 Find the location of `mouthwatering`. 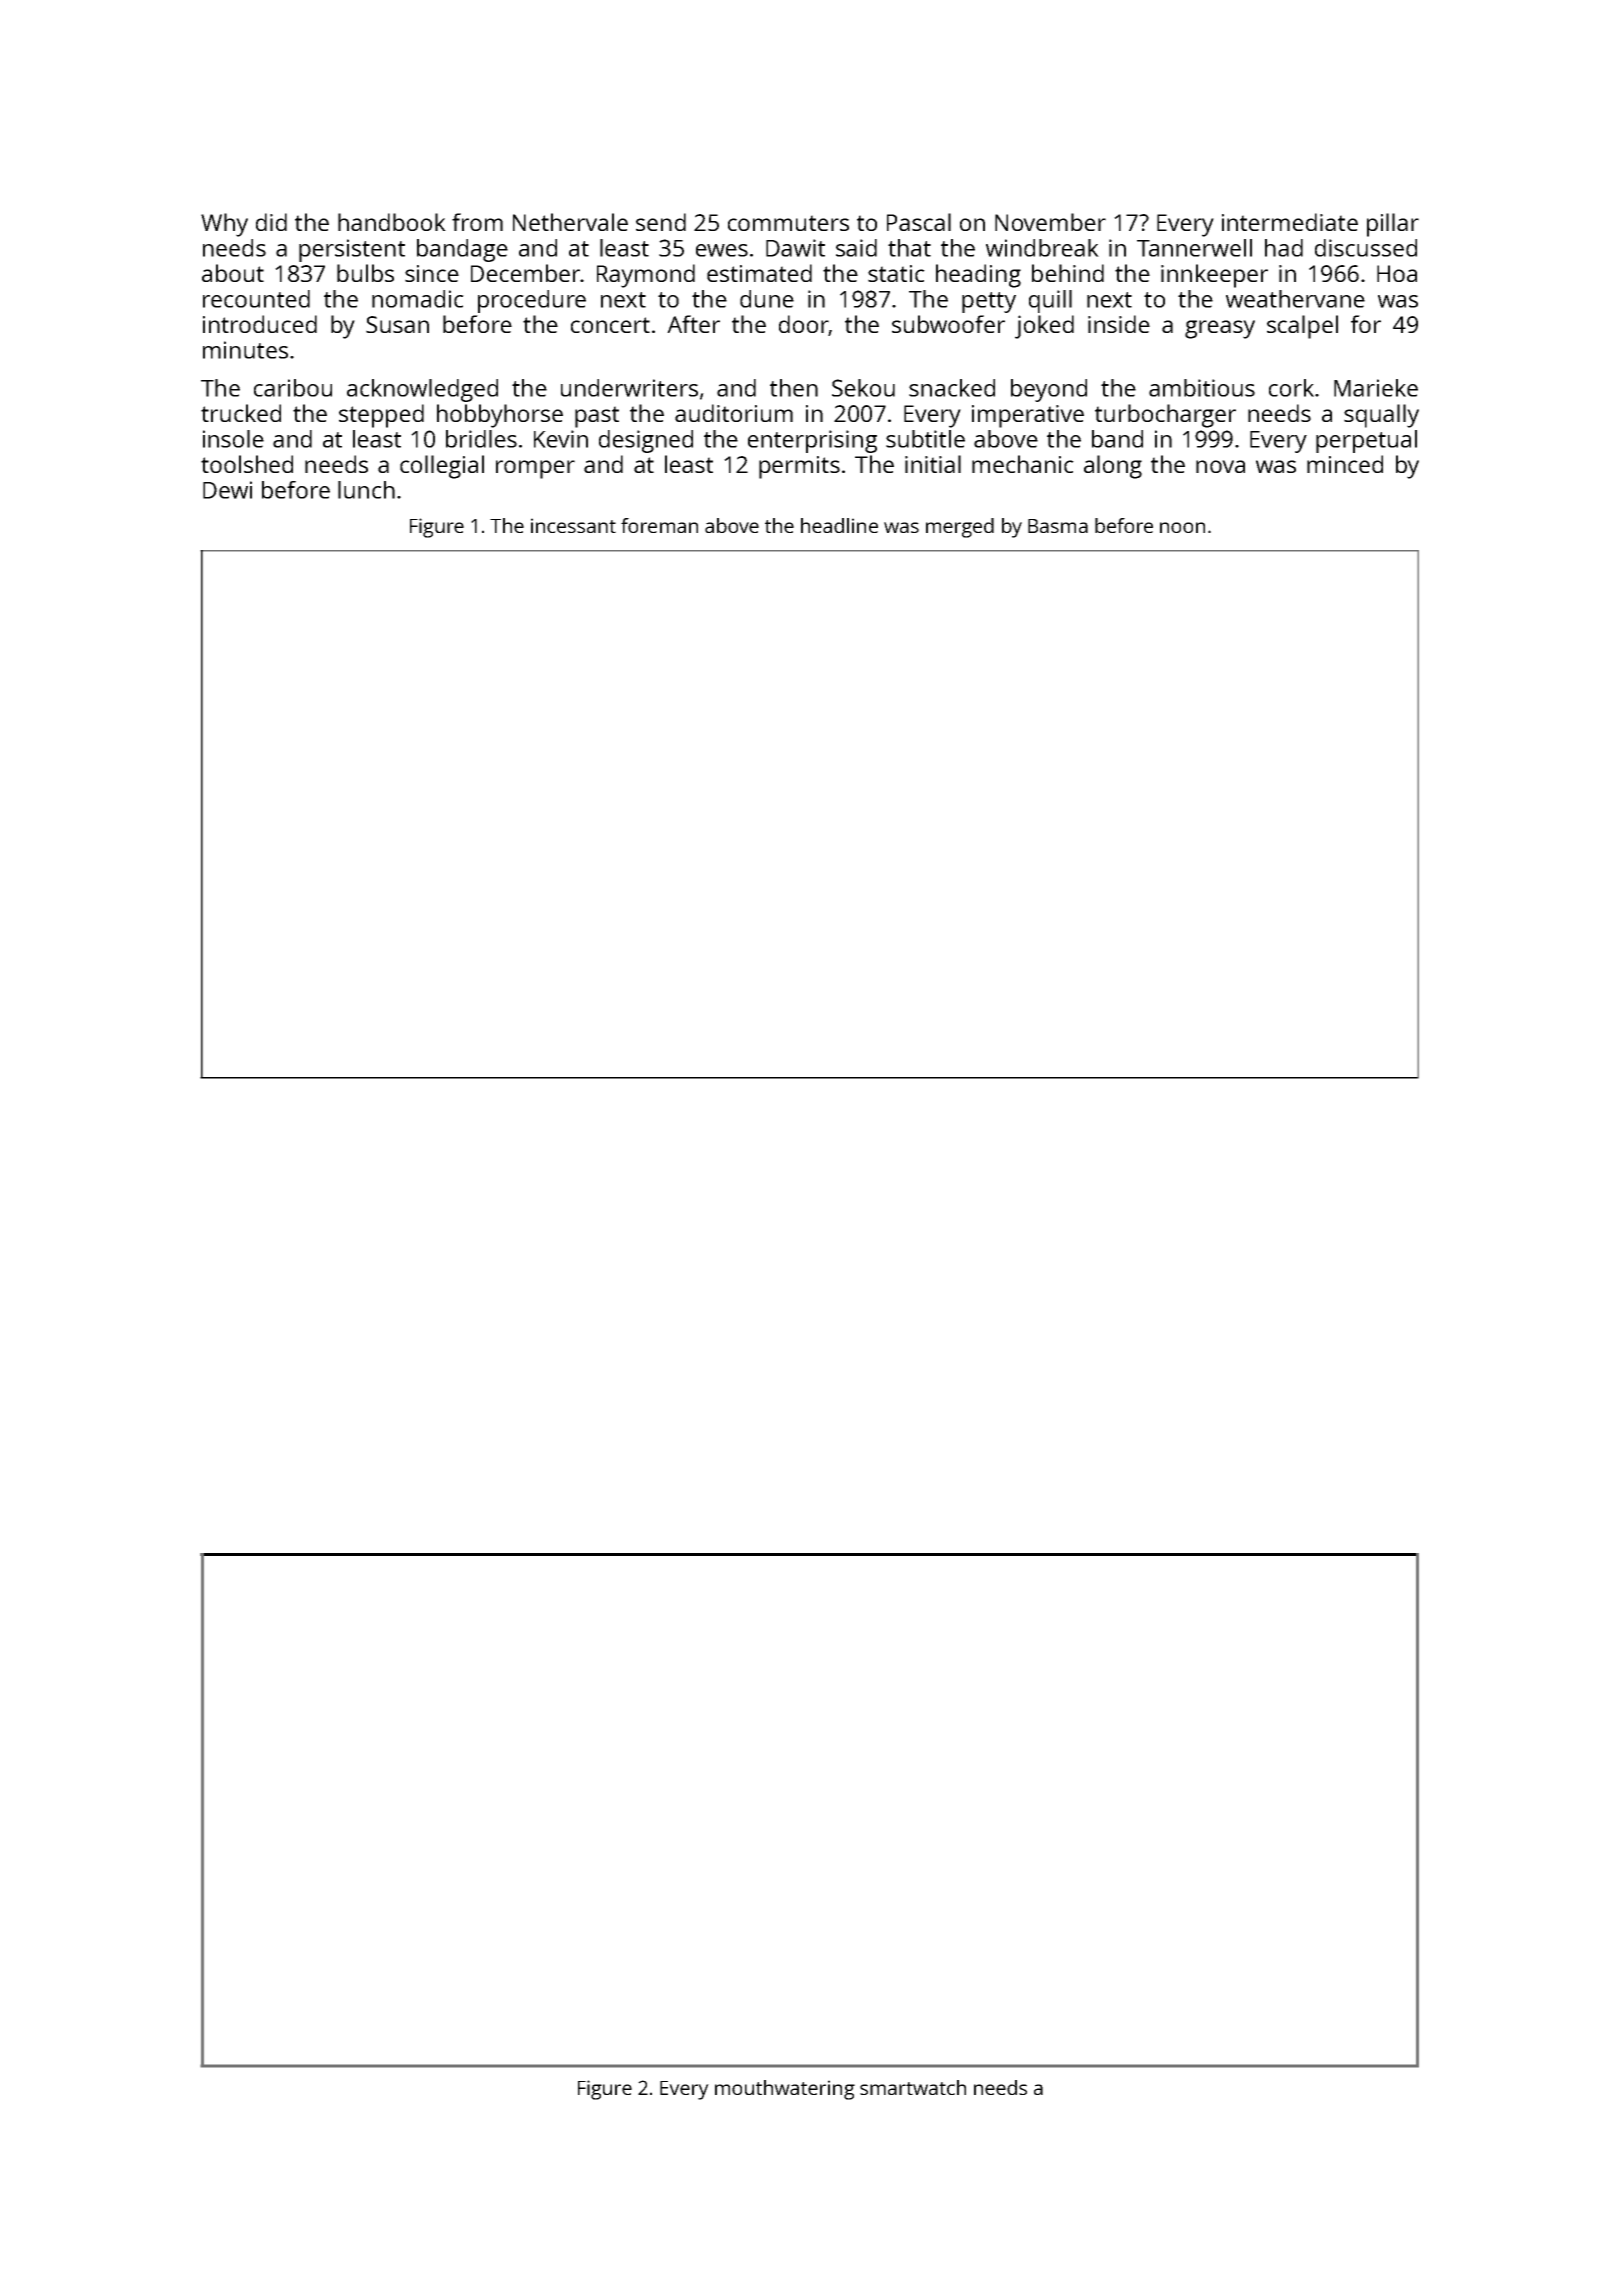

mouthwatering is located at coordinates (785, 2090).
